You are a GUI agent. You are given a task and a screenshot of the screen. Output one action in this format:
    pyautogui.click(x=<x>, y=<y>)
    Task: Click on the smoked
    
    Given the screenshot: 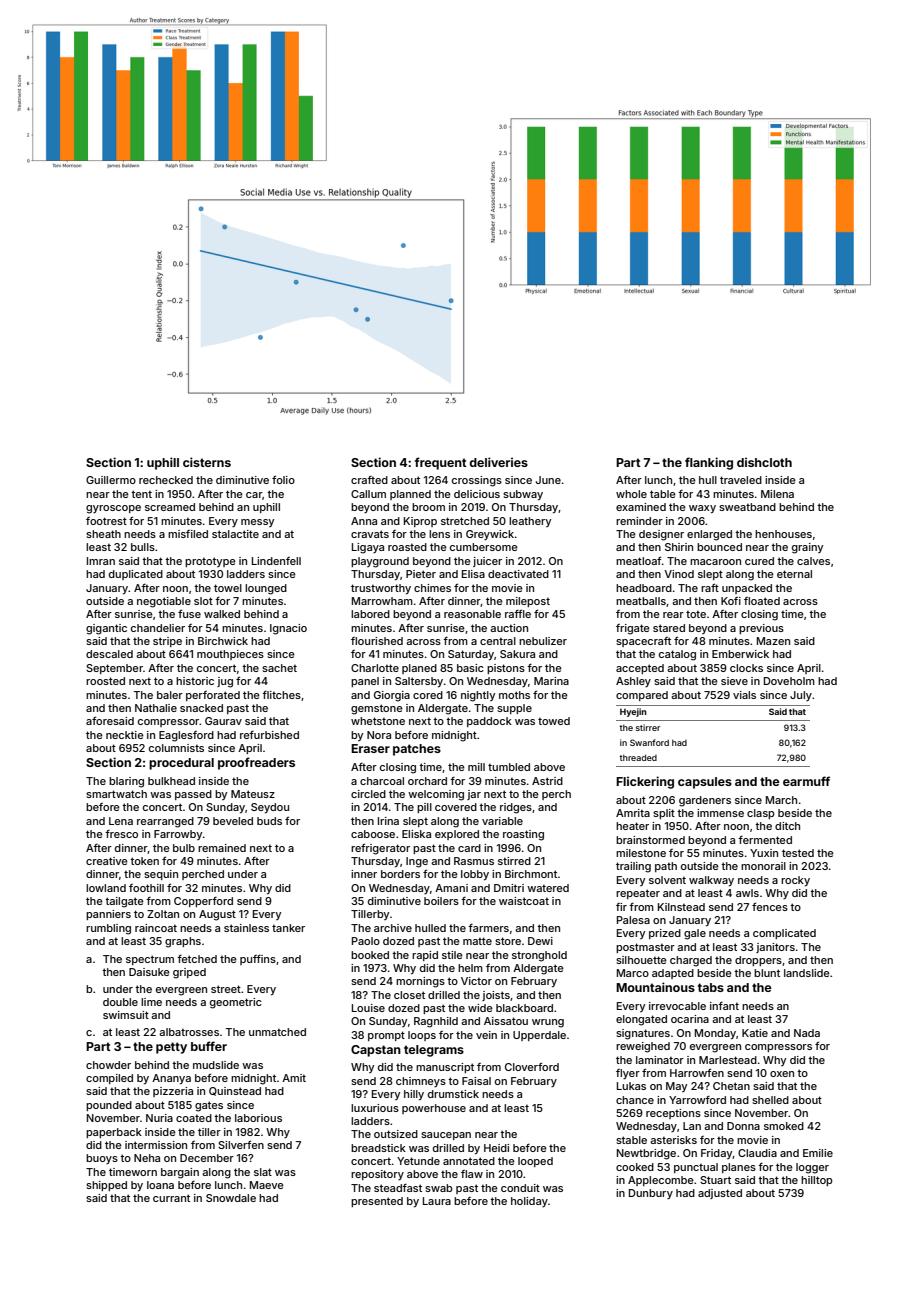 What is the action you would take?
    pyautogui.click(x=784, y=1126)
